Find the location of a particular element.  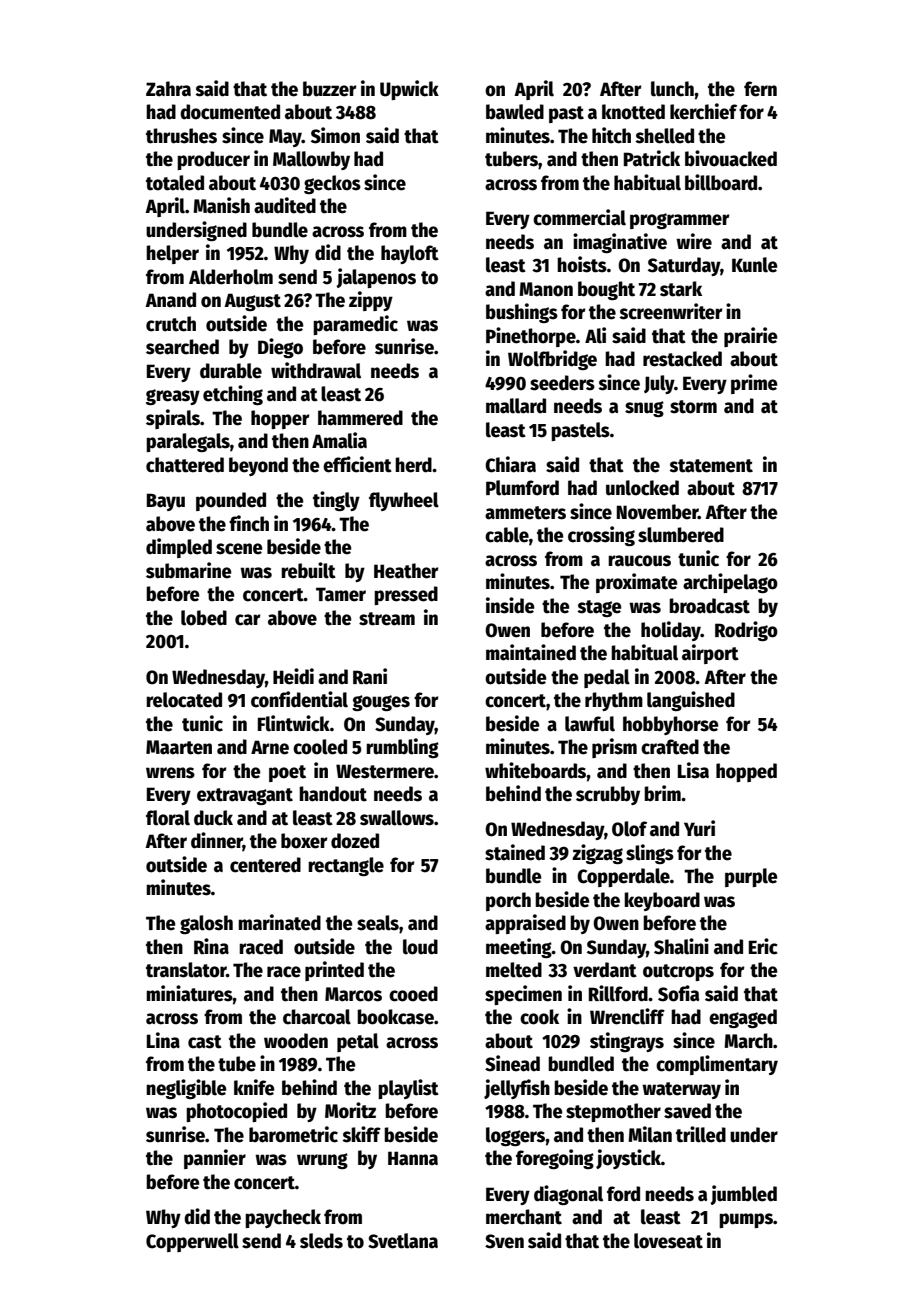

Manon is located at coordinates (546, 289).
